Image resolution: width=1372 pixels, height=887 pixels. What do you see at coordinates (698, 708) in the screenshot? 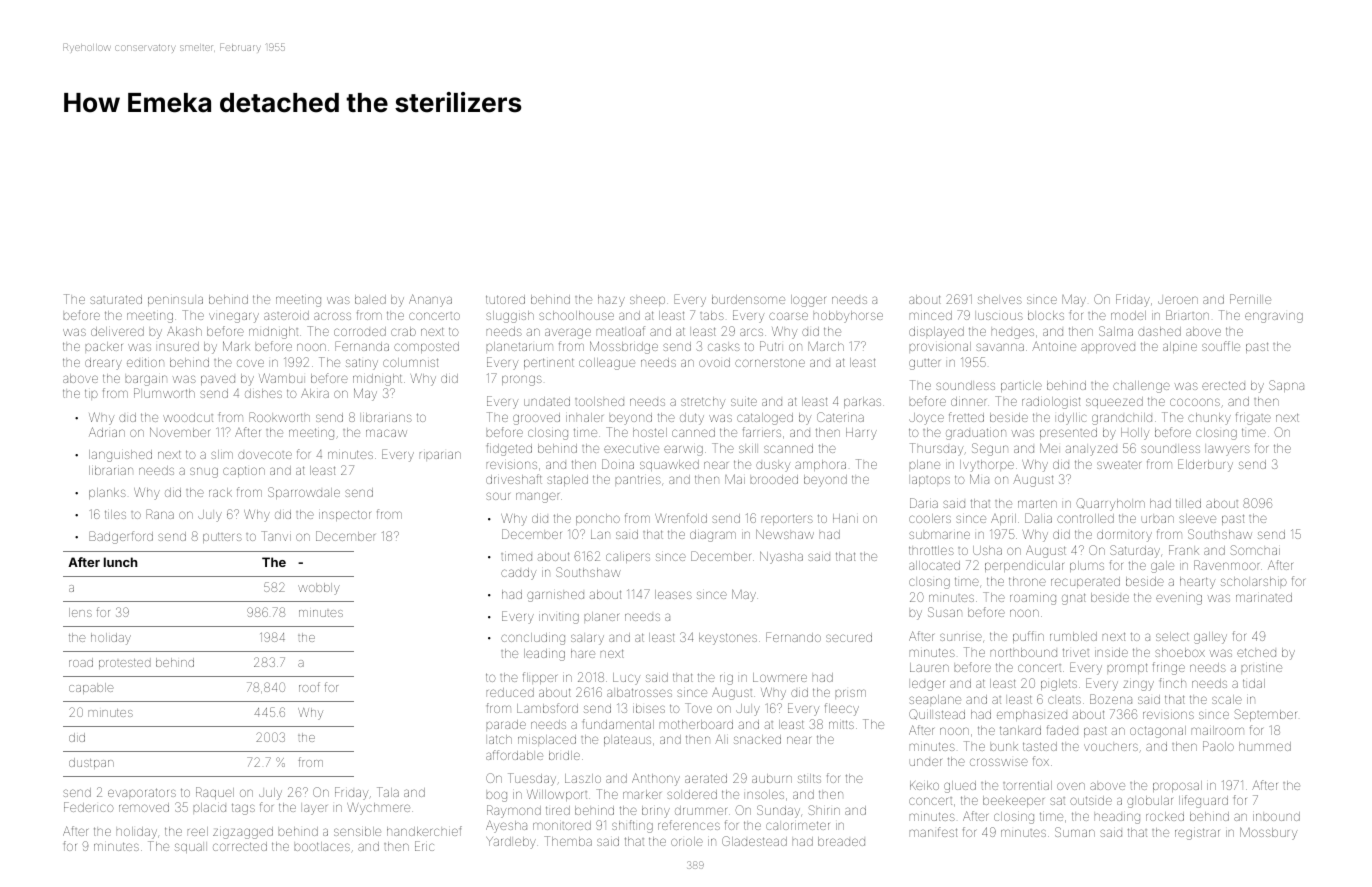
I see `Tove` at bounding box center [698, 708].
